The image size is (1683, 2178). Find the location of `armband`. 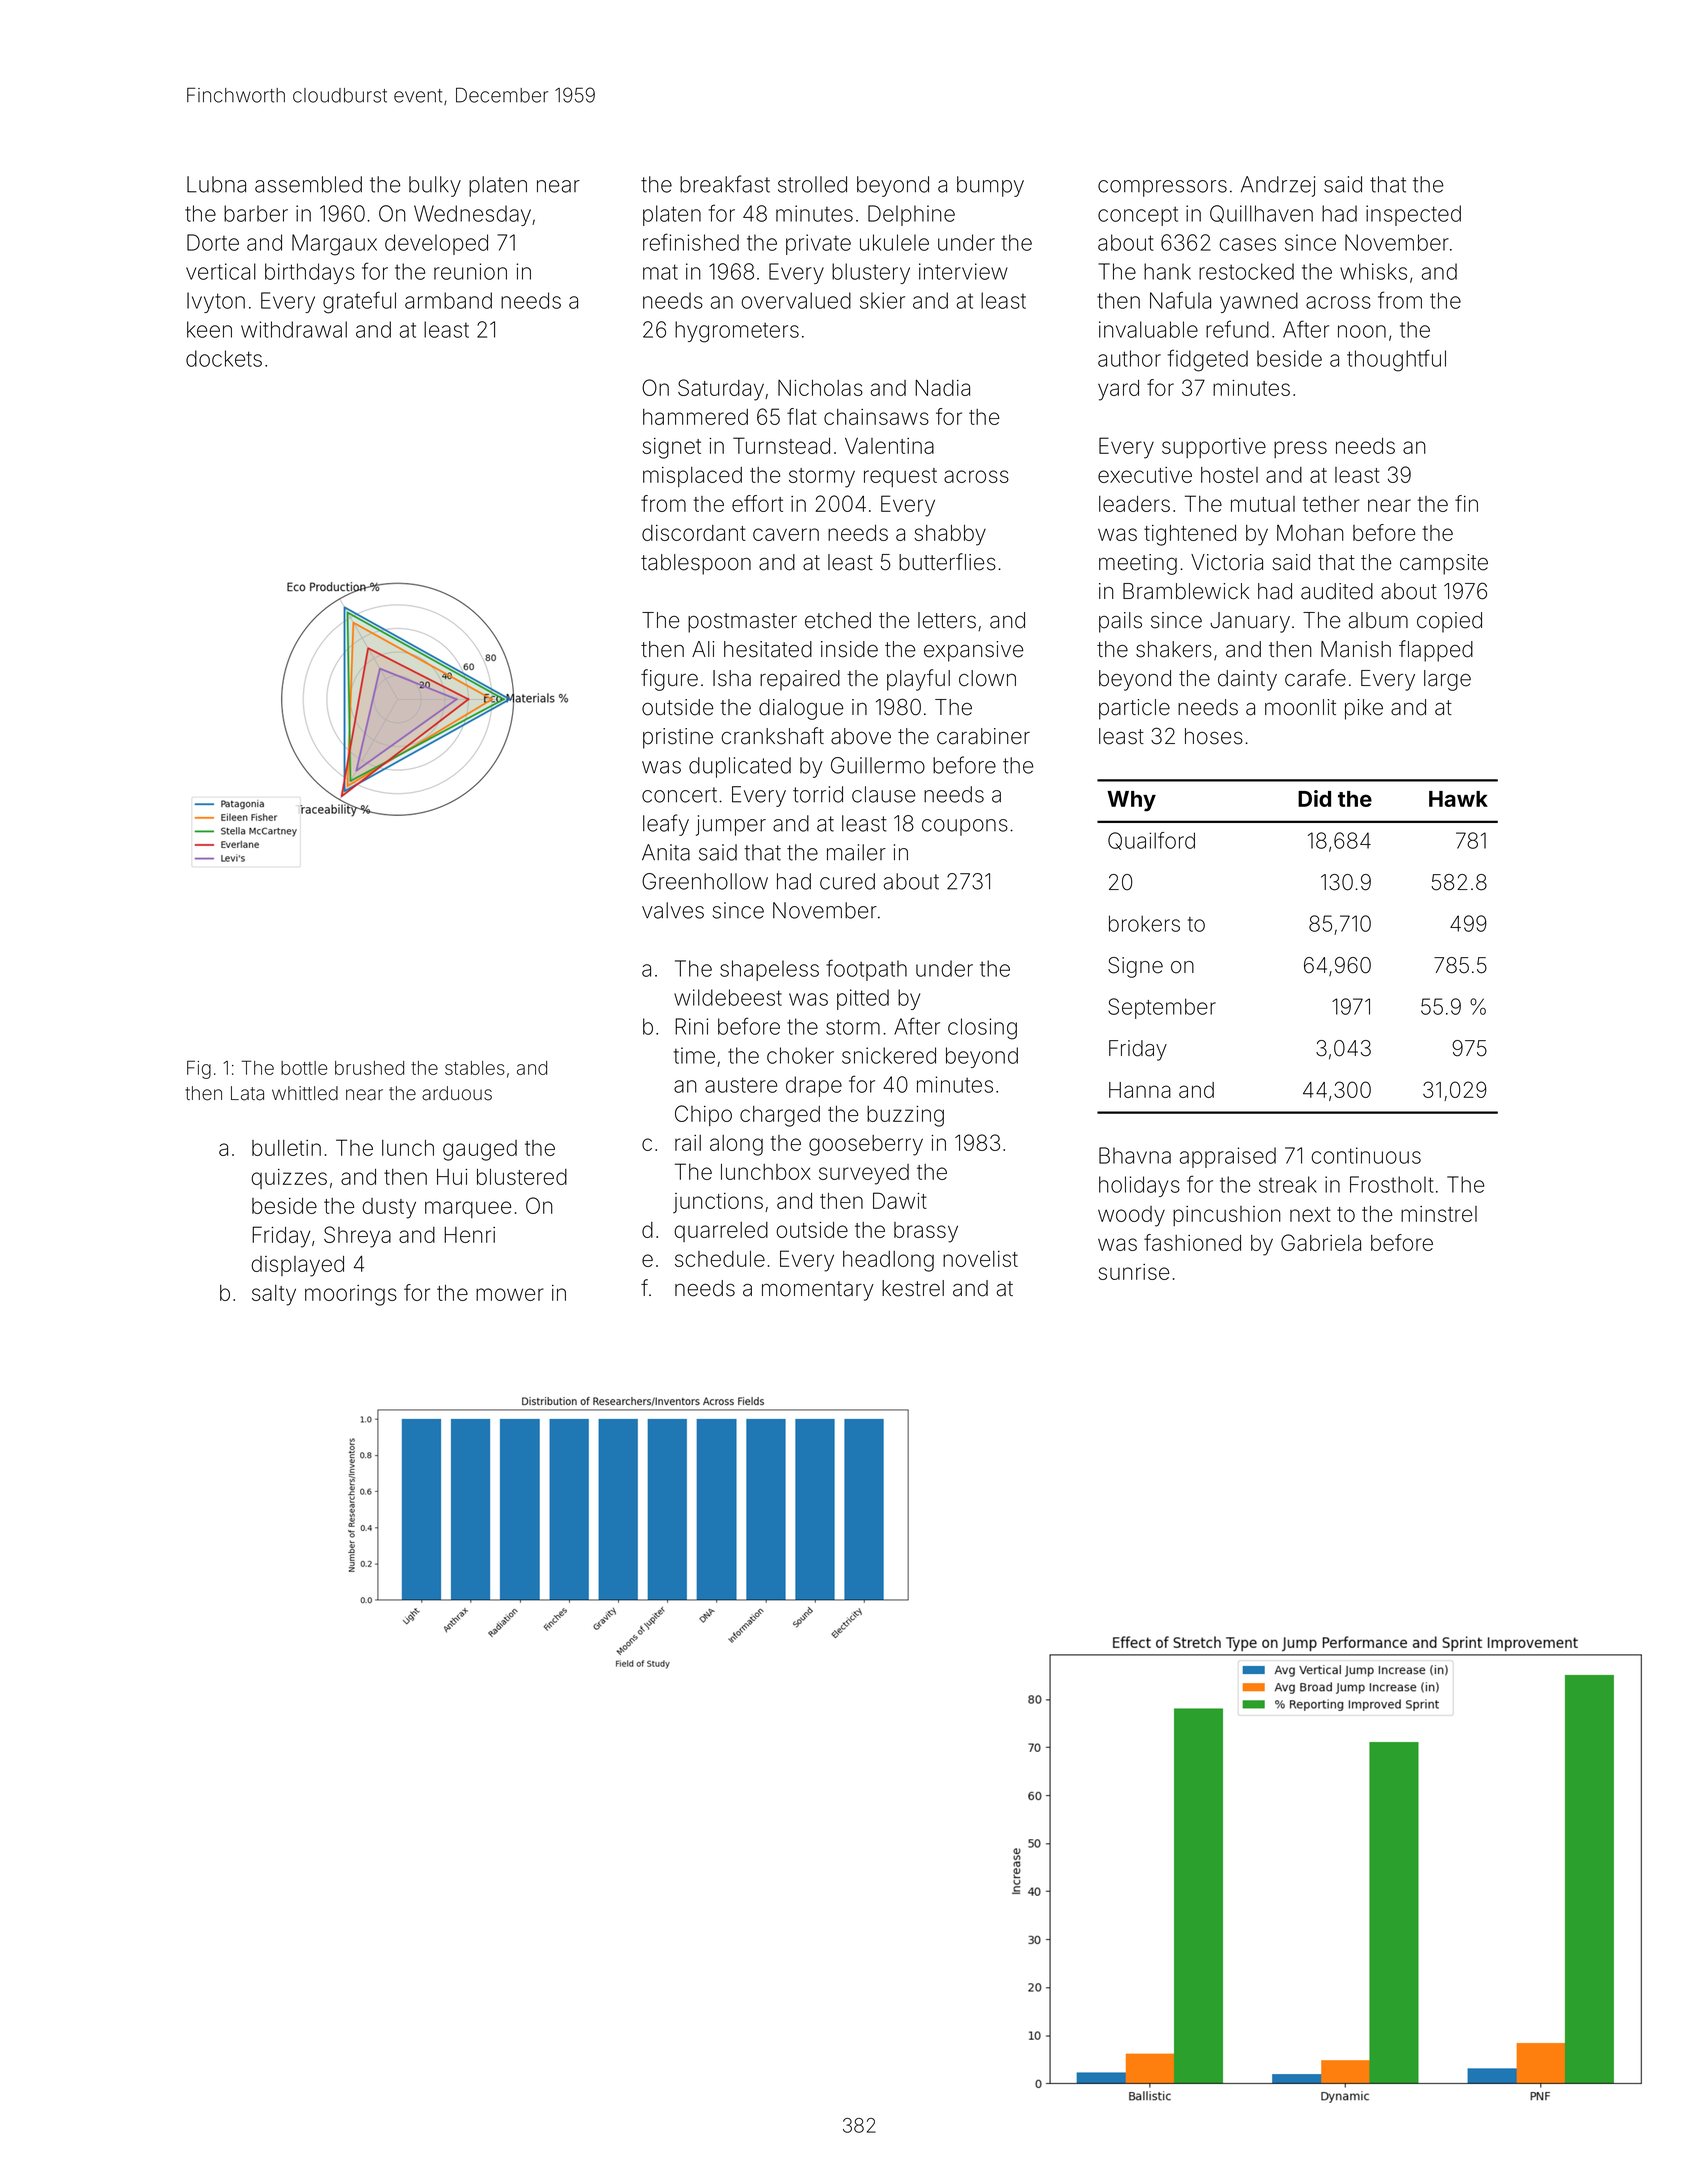

armband is located at coordinates (448, 300).
